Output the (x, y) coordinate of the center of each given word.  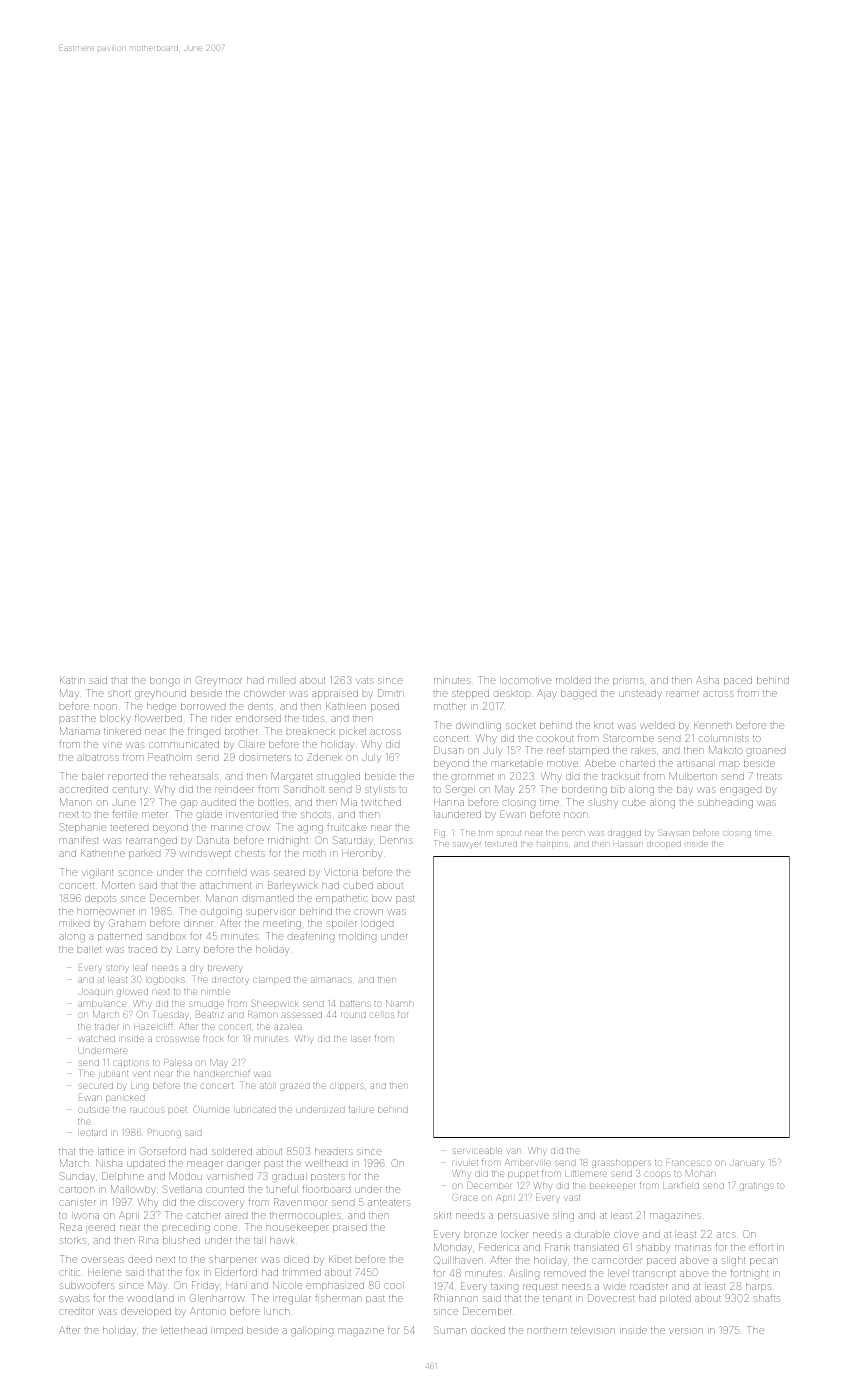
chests (249, 853)
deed (140, 1260)
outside (94, 1110)
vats (364, 681)
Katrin (72, 680)
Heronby (362, 854)
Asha (707, 680)
